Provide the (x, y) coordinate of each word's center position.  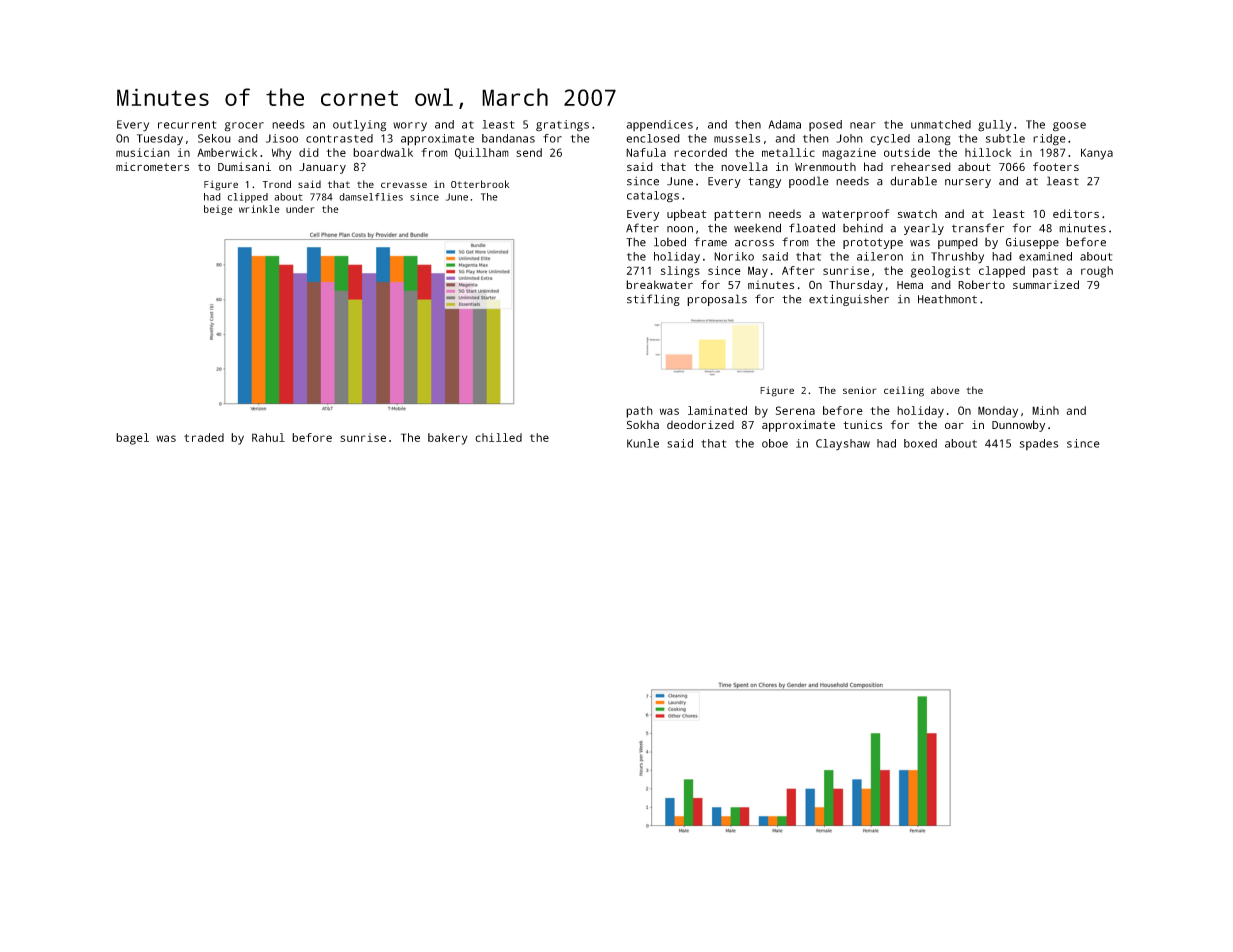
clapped (1002, 272)
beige (218, 210)
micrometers (152, 166)
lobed (670, 242)
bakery (448, 439)
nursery (968, 183)
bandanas (508, 138)
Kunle (643, 443)
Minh (1045, 410)
